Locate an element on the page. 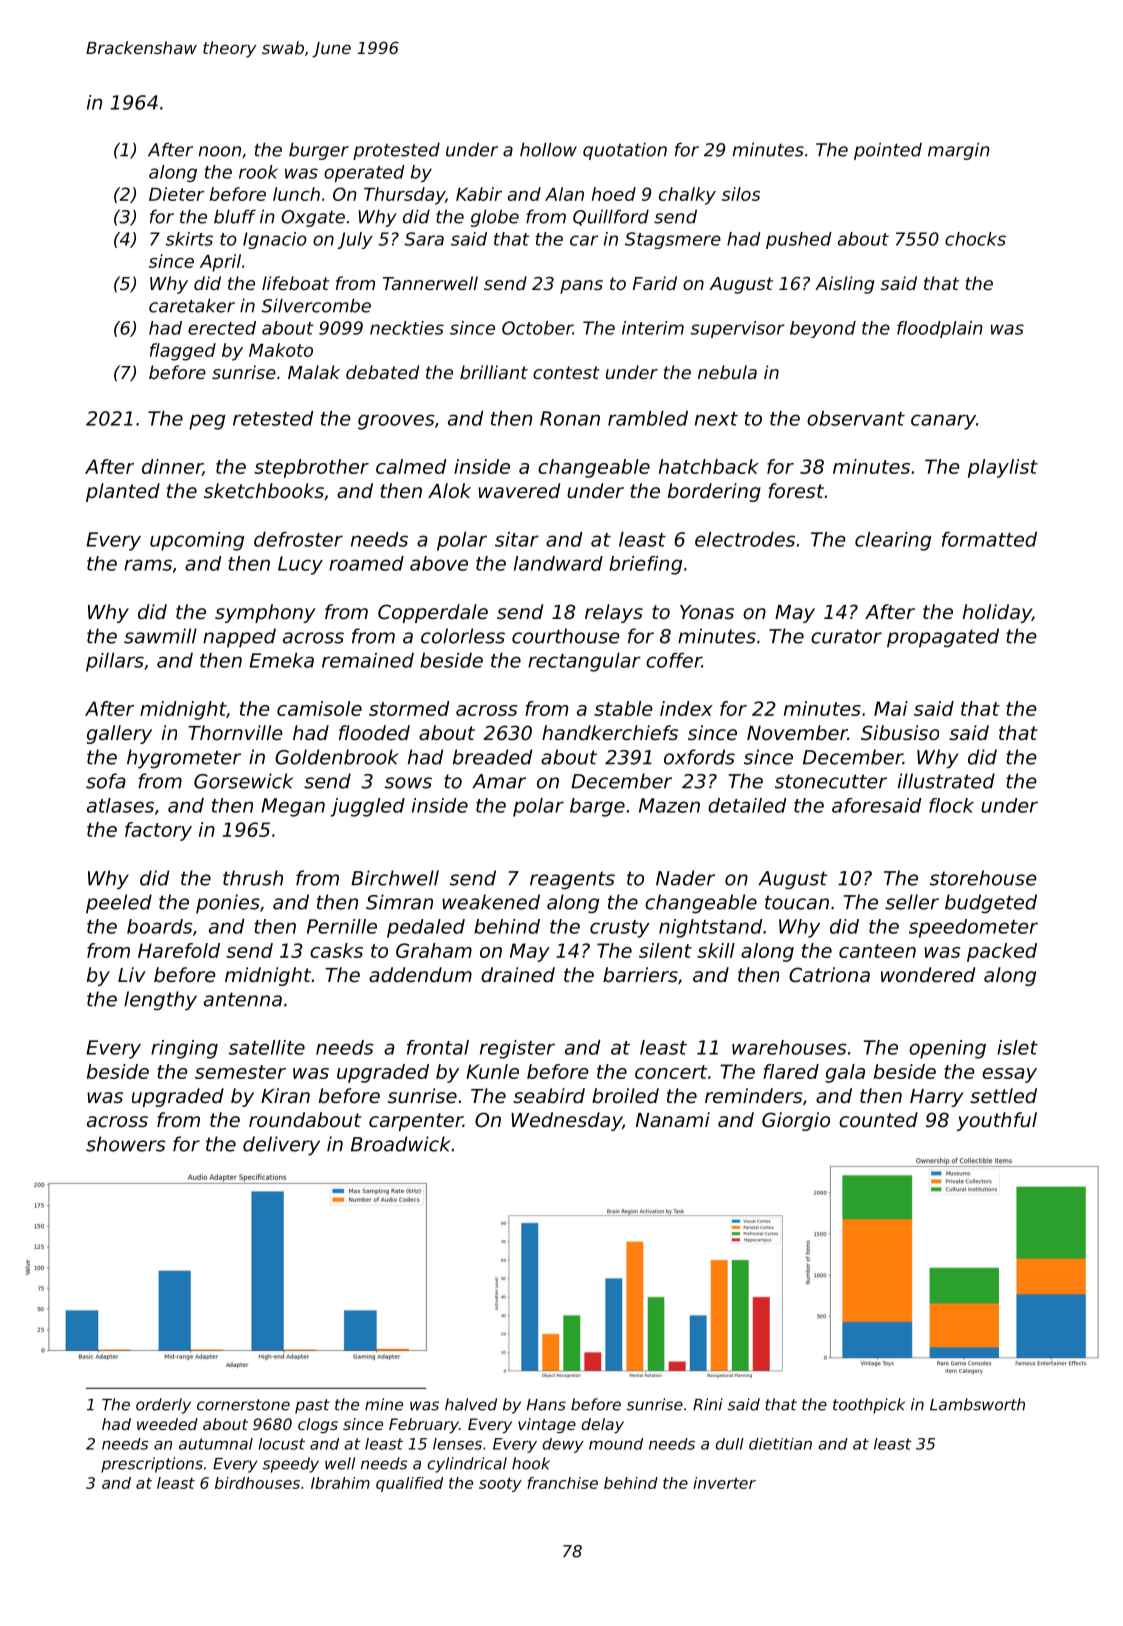 The height and width of the document is (1626, 1123). noon is located at coordinates (220, 151).
